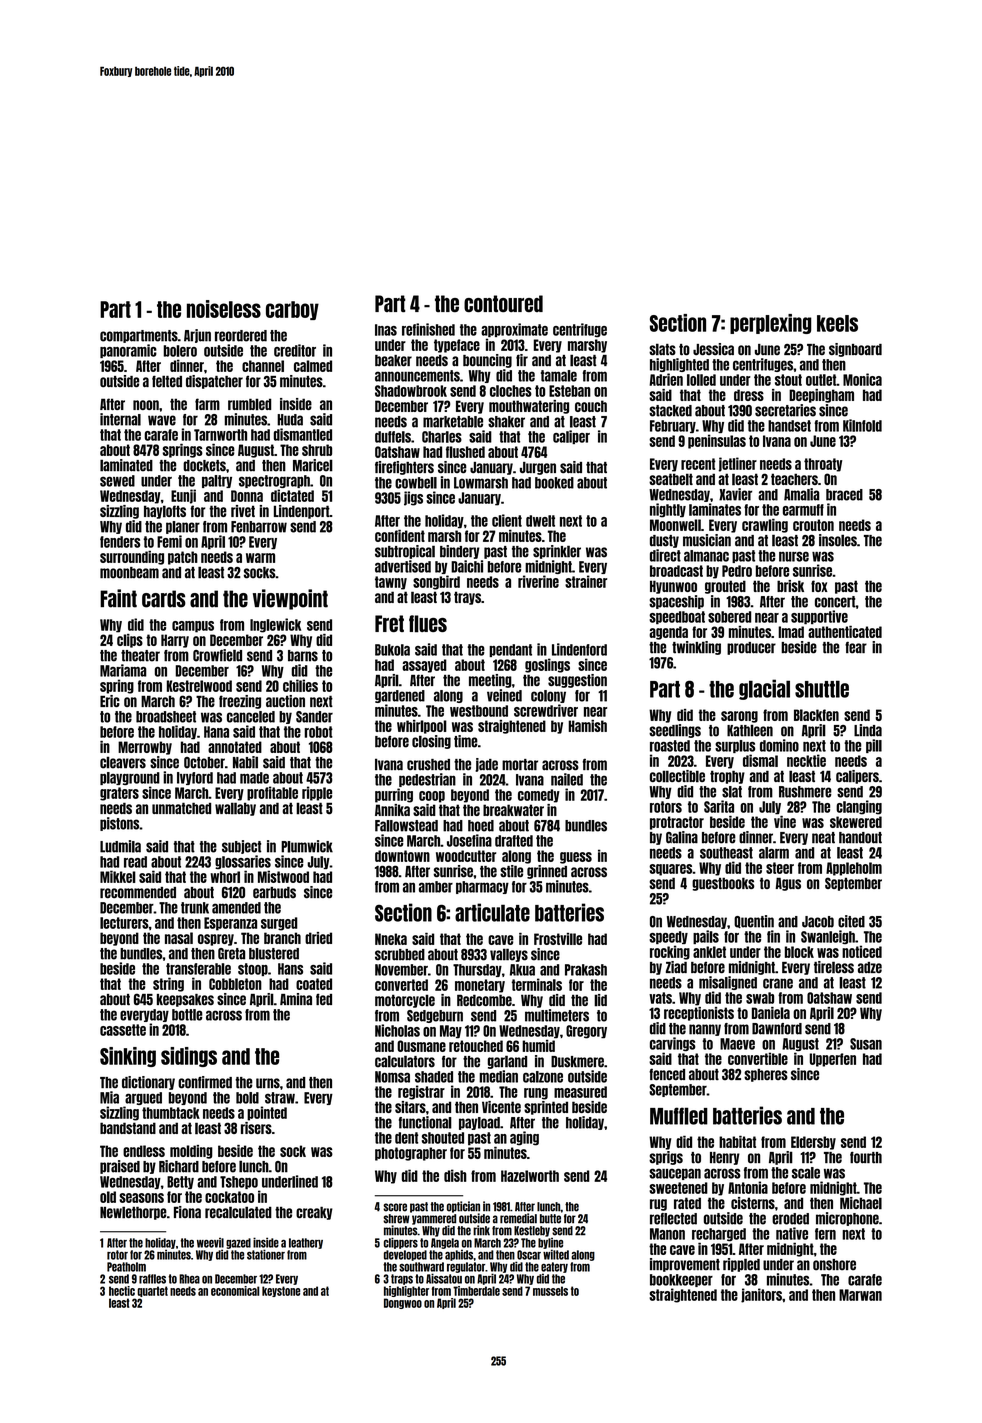 This screenshot has width=982, height=1423. What do you see at coordinates (749, 395) in the screenshot?
I see `dress` at bounding box center [749, 395].
